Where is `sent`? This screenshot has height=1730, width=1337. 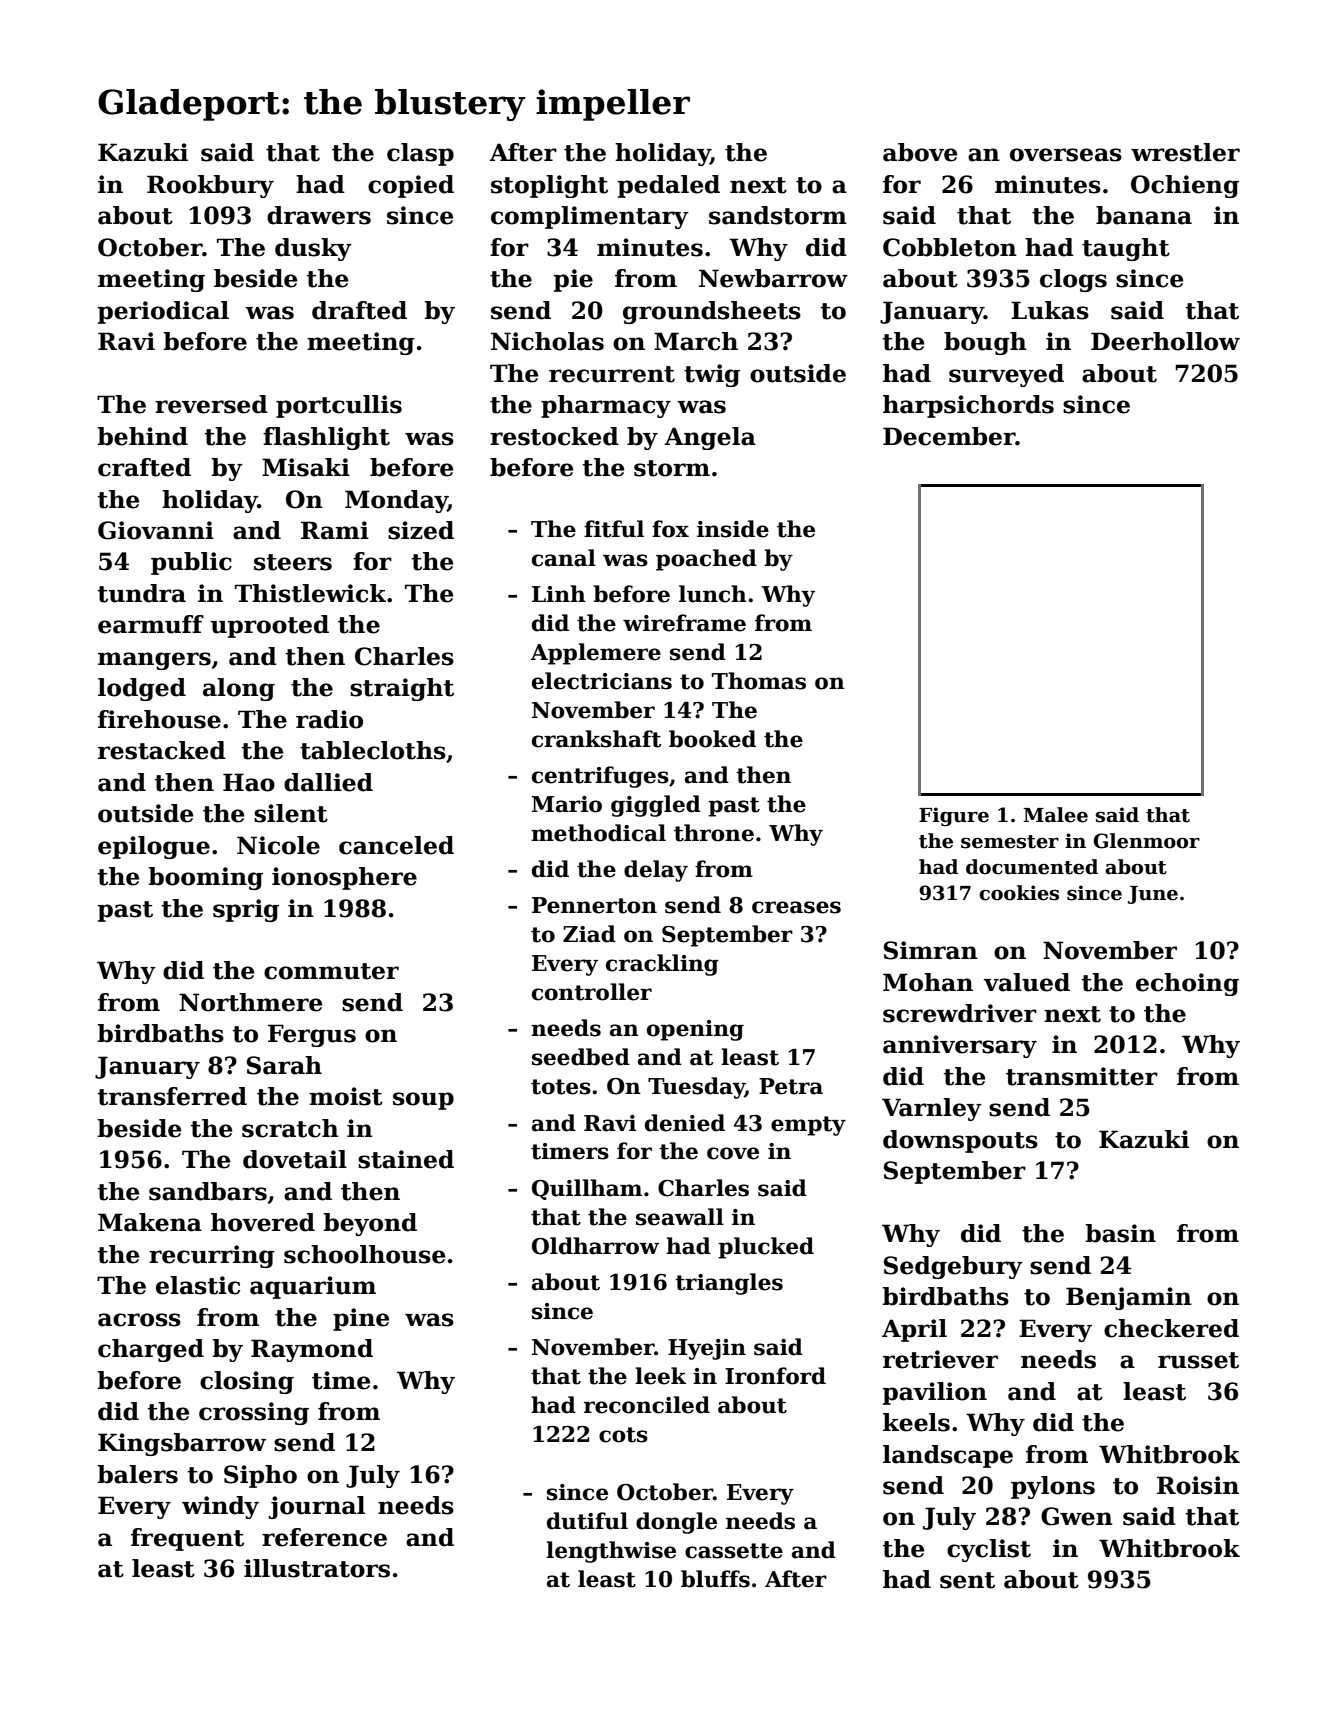 sent is located at coordinates (967, 1580).
